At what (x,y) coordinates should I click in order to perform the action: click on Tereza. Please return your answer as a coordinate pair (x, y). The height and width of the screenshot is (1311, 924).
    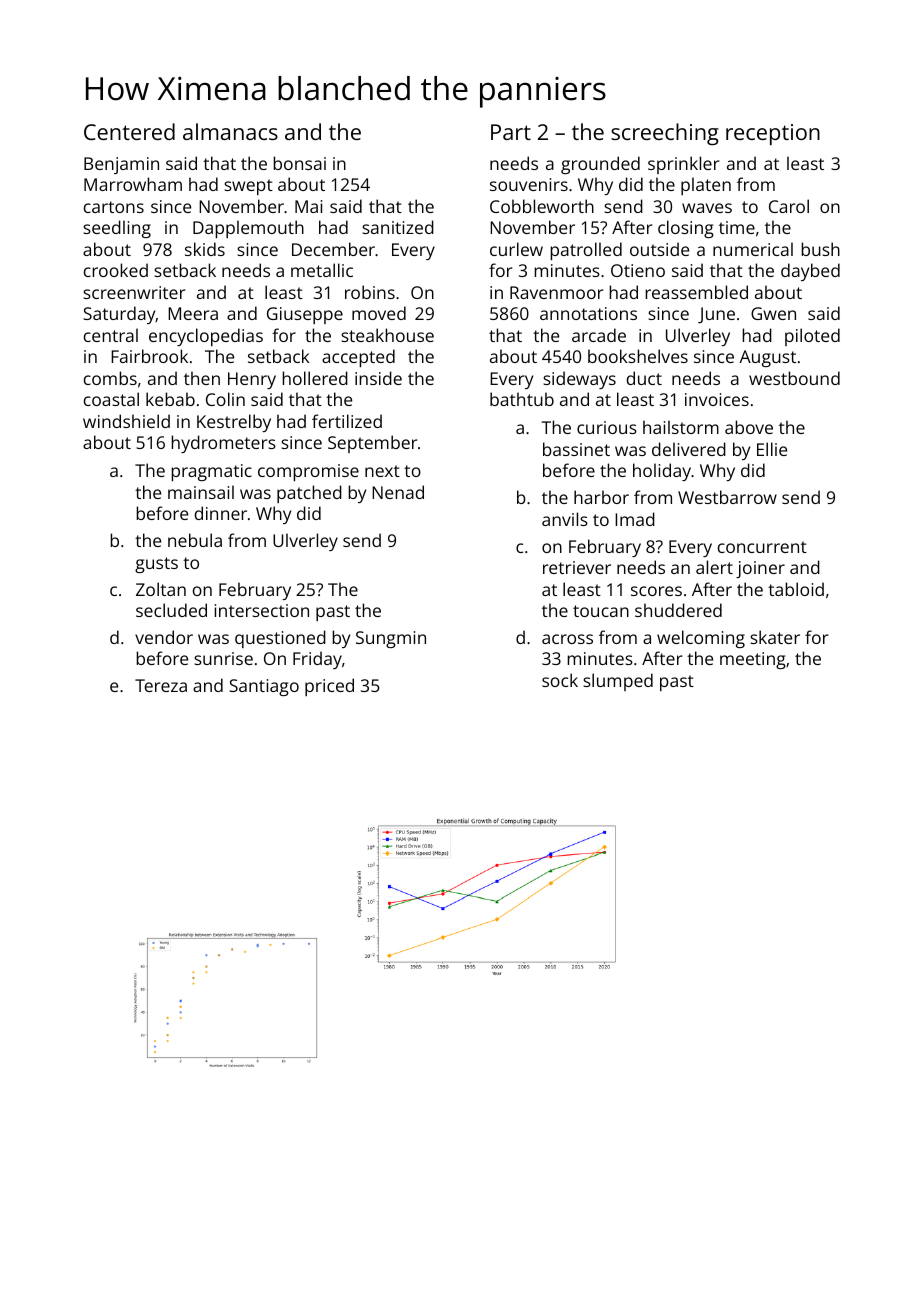
    Looking at the image, I should click on (161, 685).
